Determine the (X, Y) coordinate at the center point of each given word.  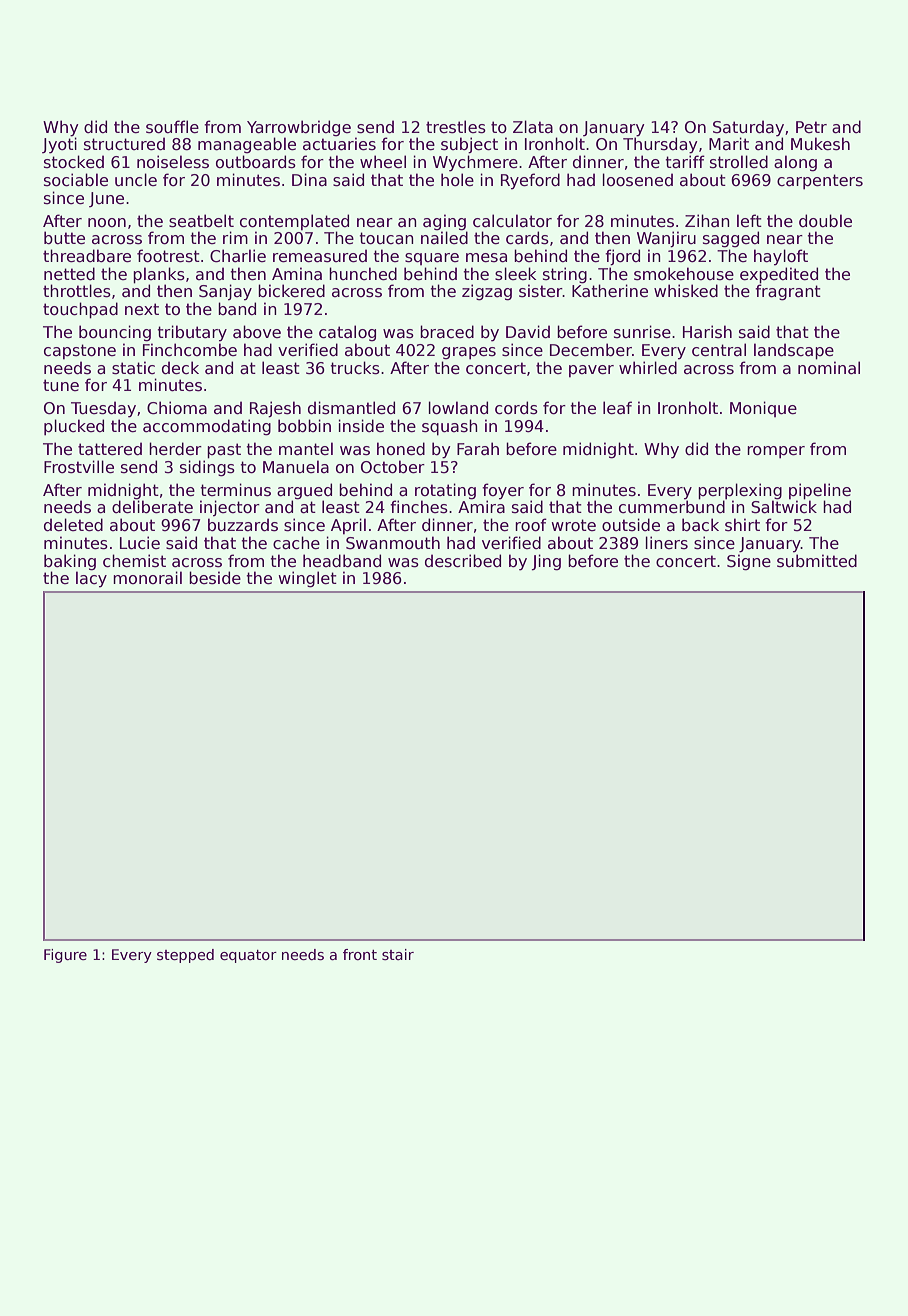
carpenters (820, 182)
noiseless (173, 162)
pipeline (820, 491)
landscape (794, 351)
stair (398, 954)
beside (215, 578)
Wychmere (475, 163)
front (360, 954)
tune (61, 385)
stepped (185, 956)
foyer (503, 491)
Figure (65, 956)
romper (776, 452)
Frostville (79, 467)
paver (591, 371)
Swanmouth (393, 543)
